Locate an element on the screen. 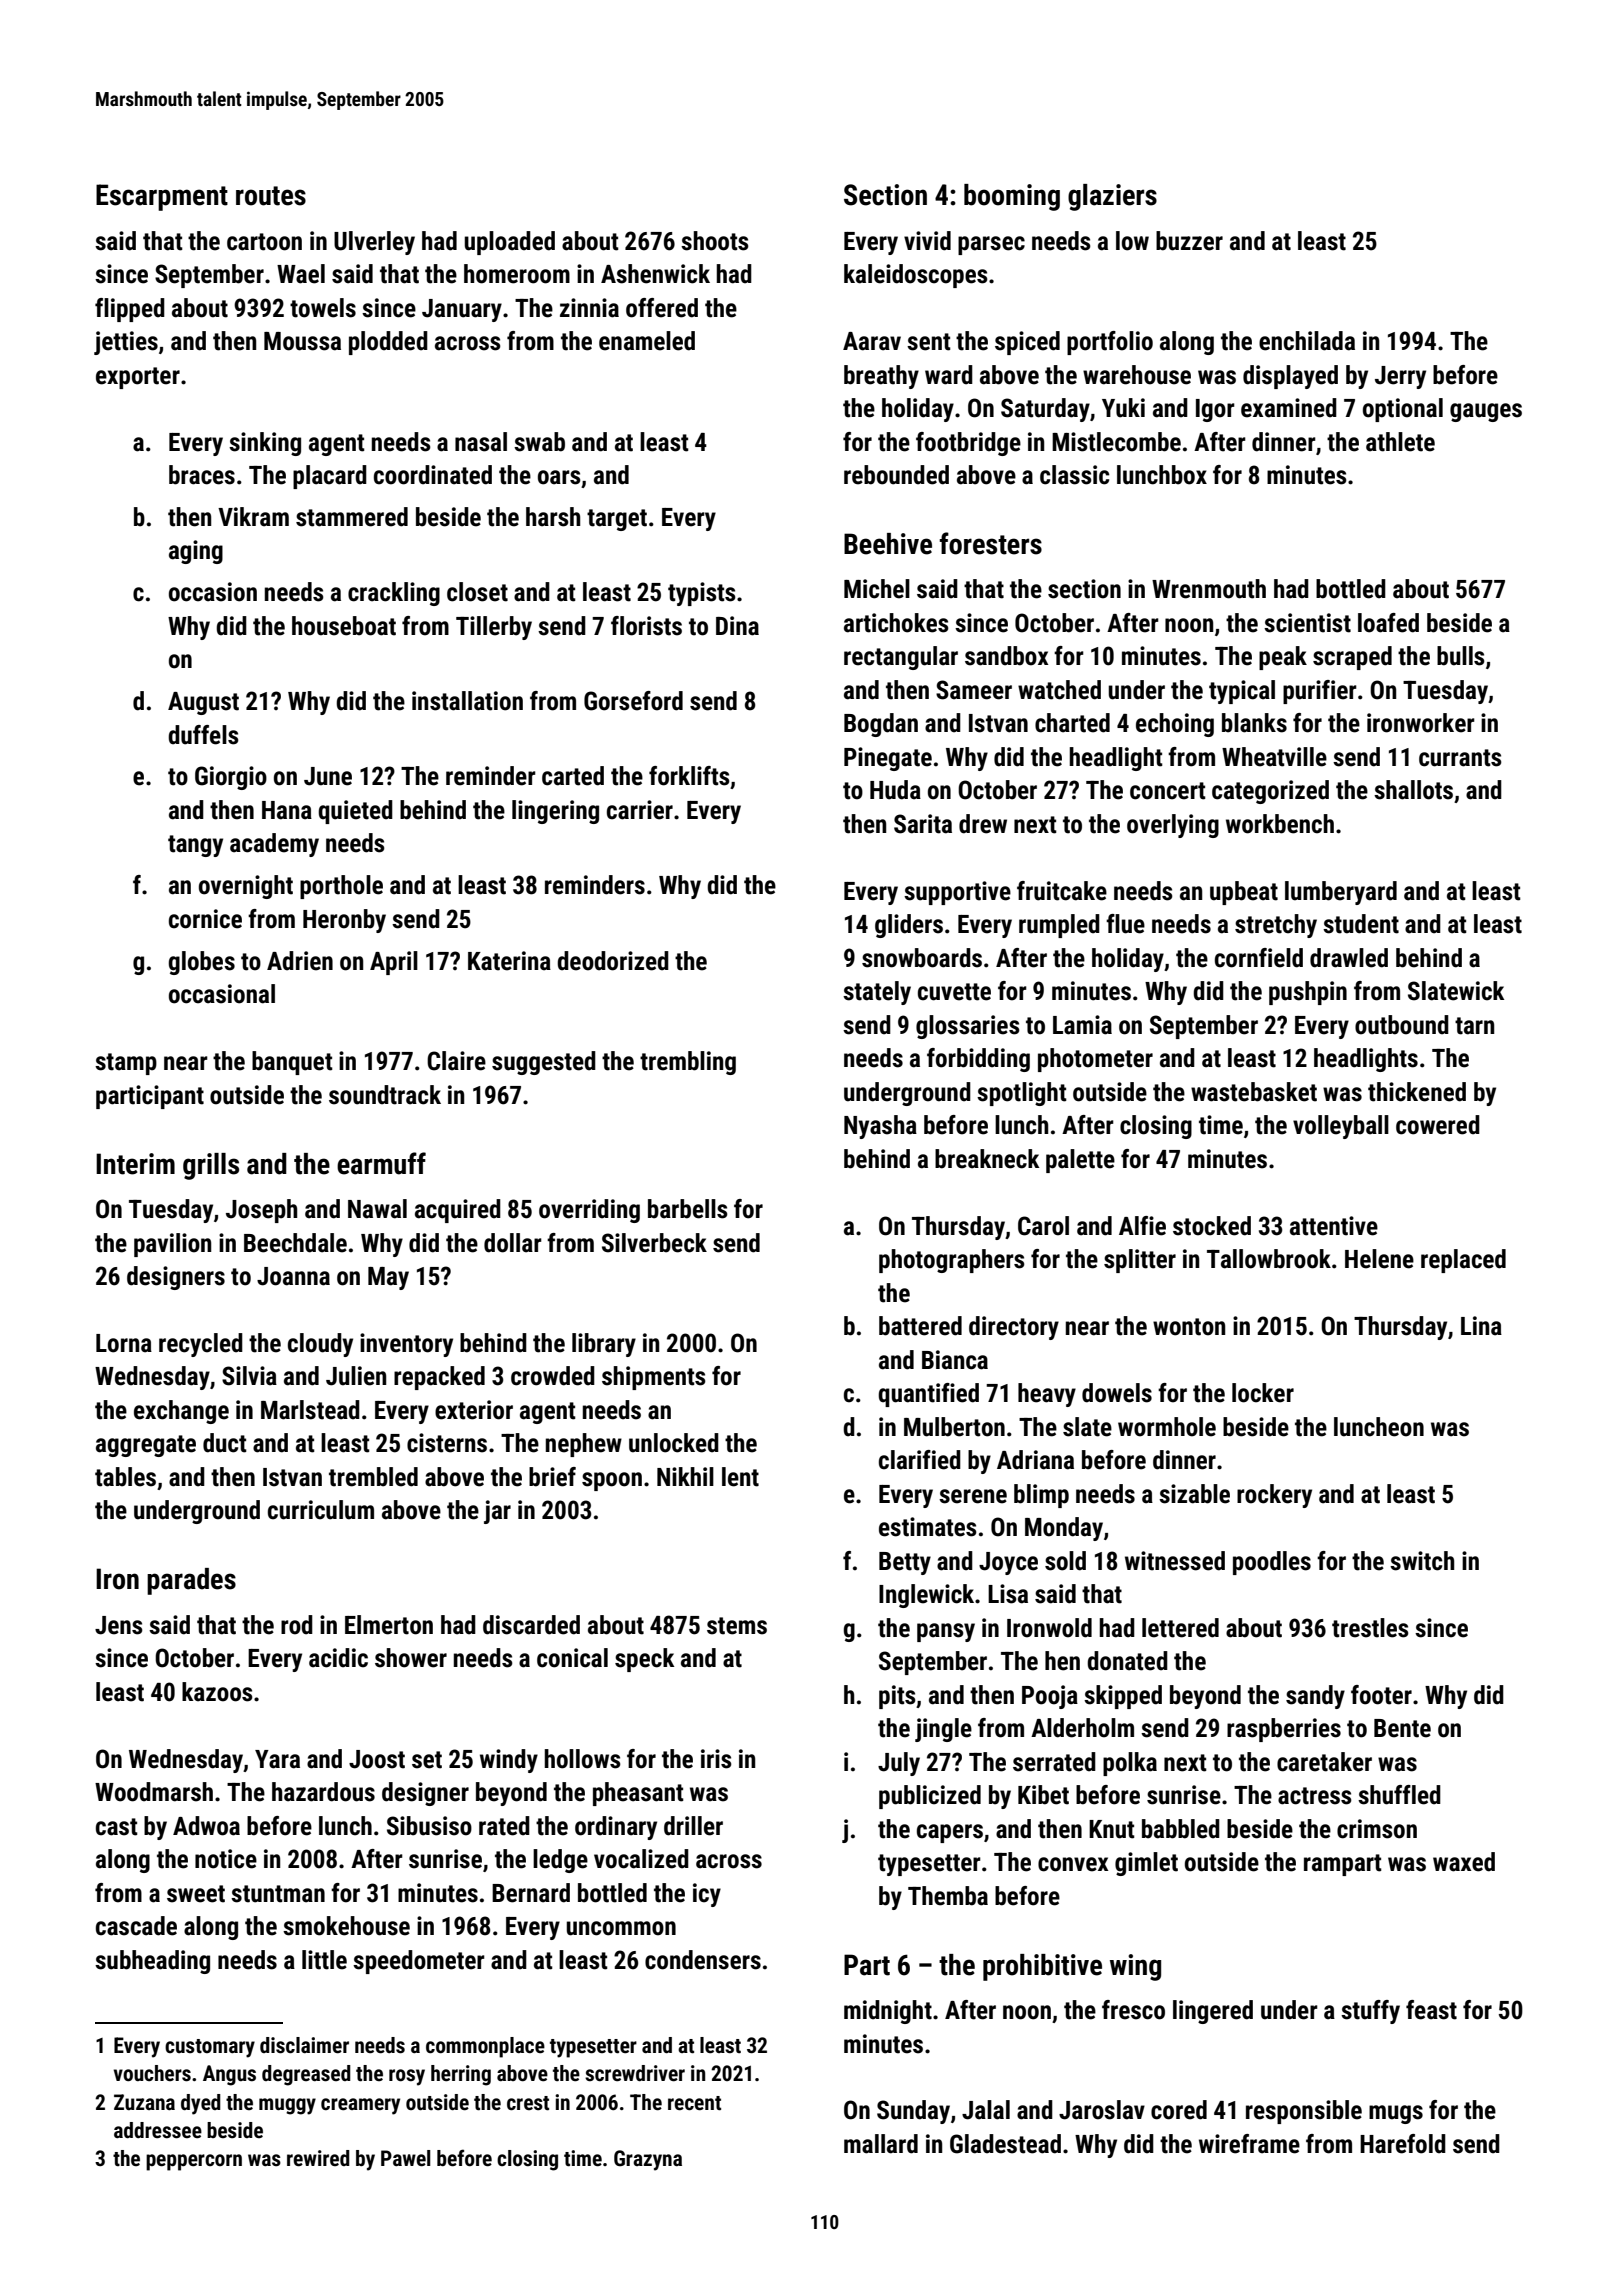 Image resolution: width=1620 pixels, height=2292 pixels. subheading is located at coordinates (152, 1962).
